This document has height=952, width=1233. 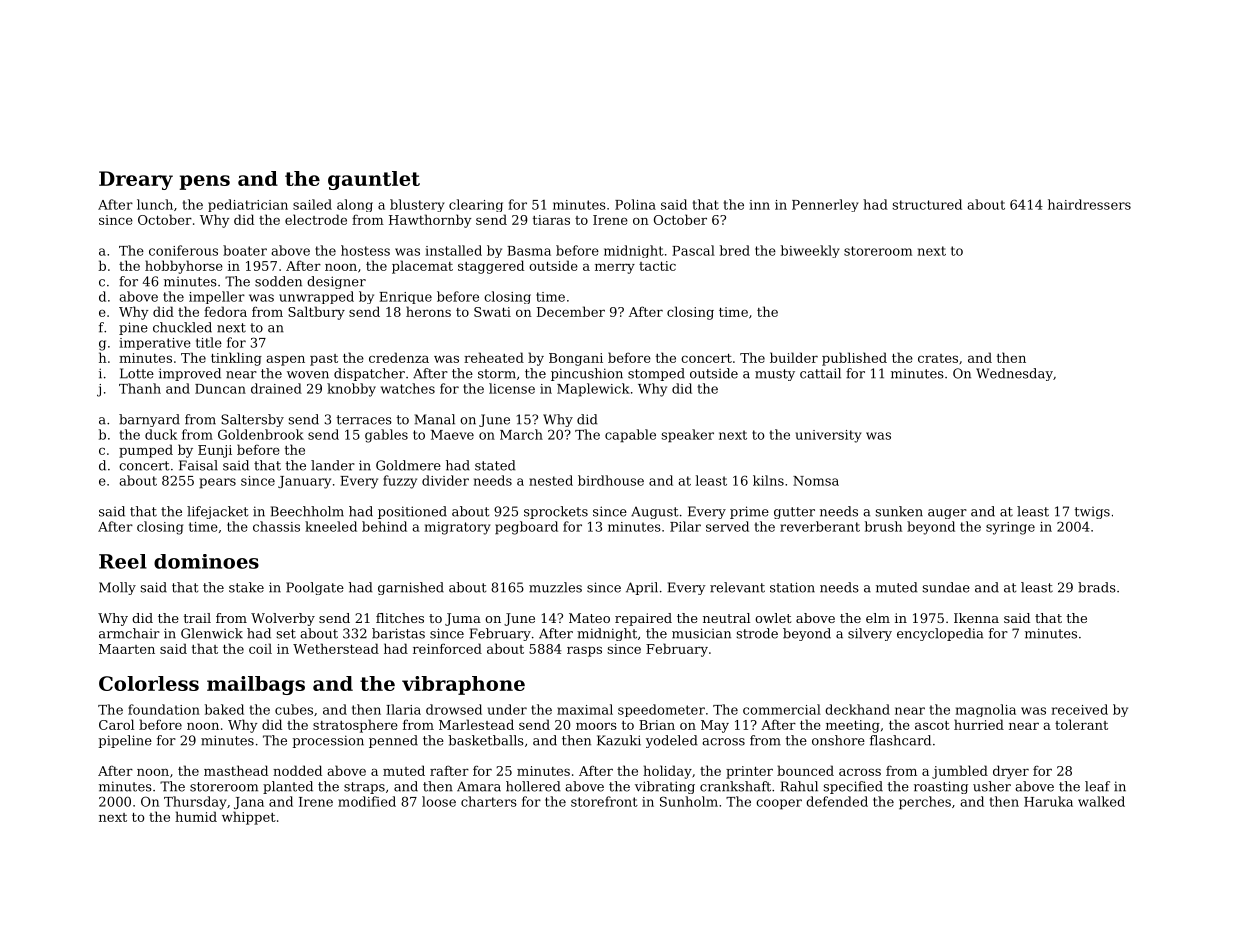 I want to click on gauntlet, so click(x=374, y=180).
